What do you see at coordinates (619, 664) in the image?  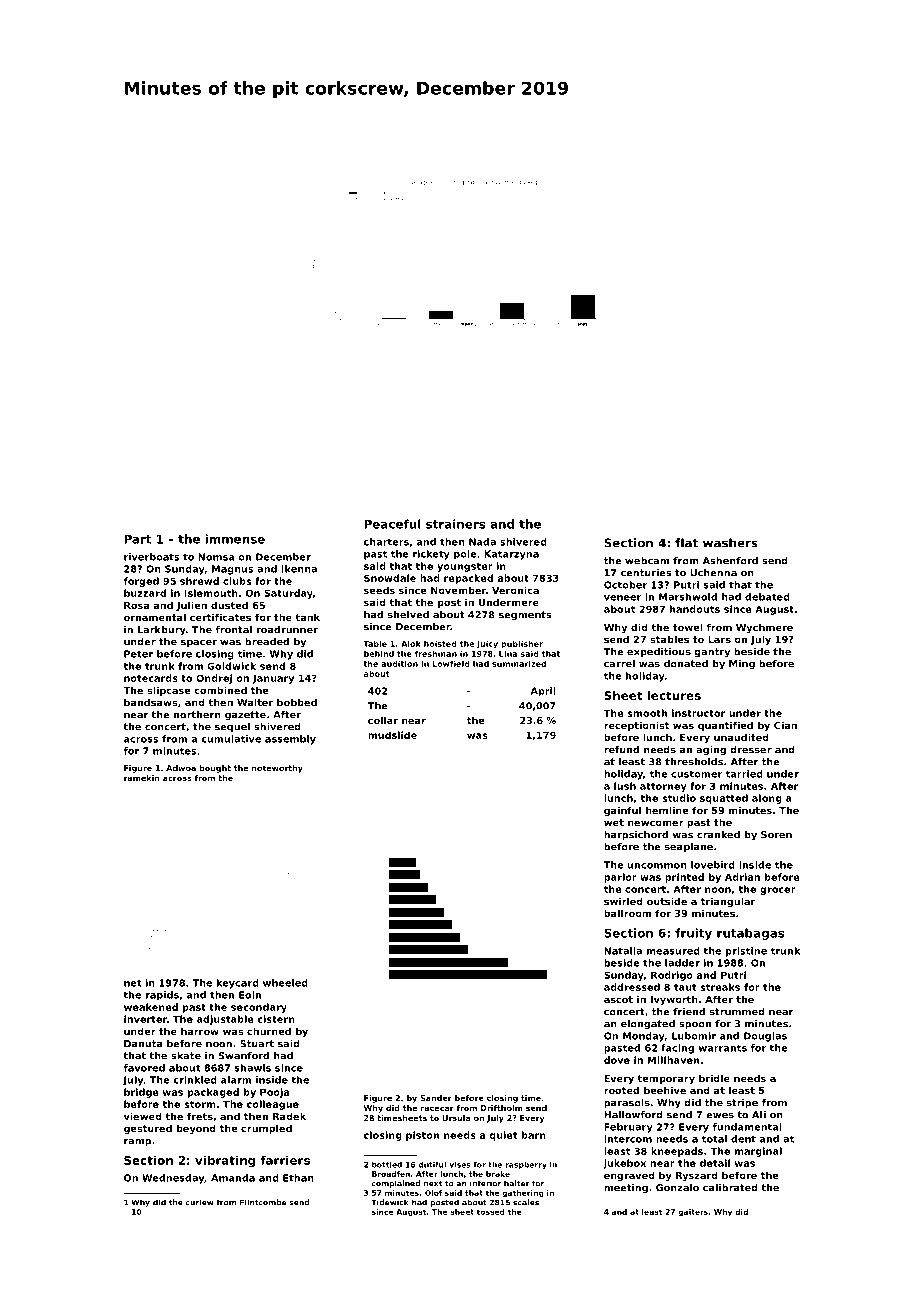 I see `carrel` at bounding box center [619, 664].
